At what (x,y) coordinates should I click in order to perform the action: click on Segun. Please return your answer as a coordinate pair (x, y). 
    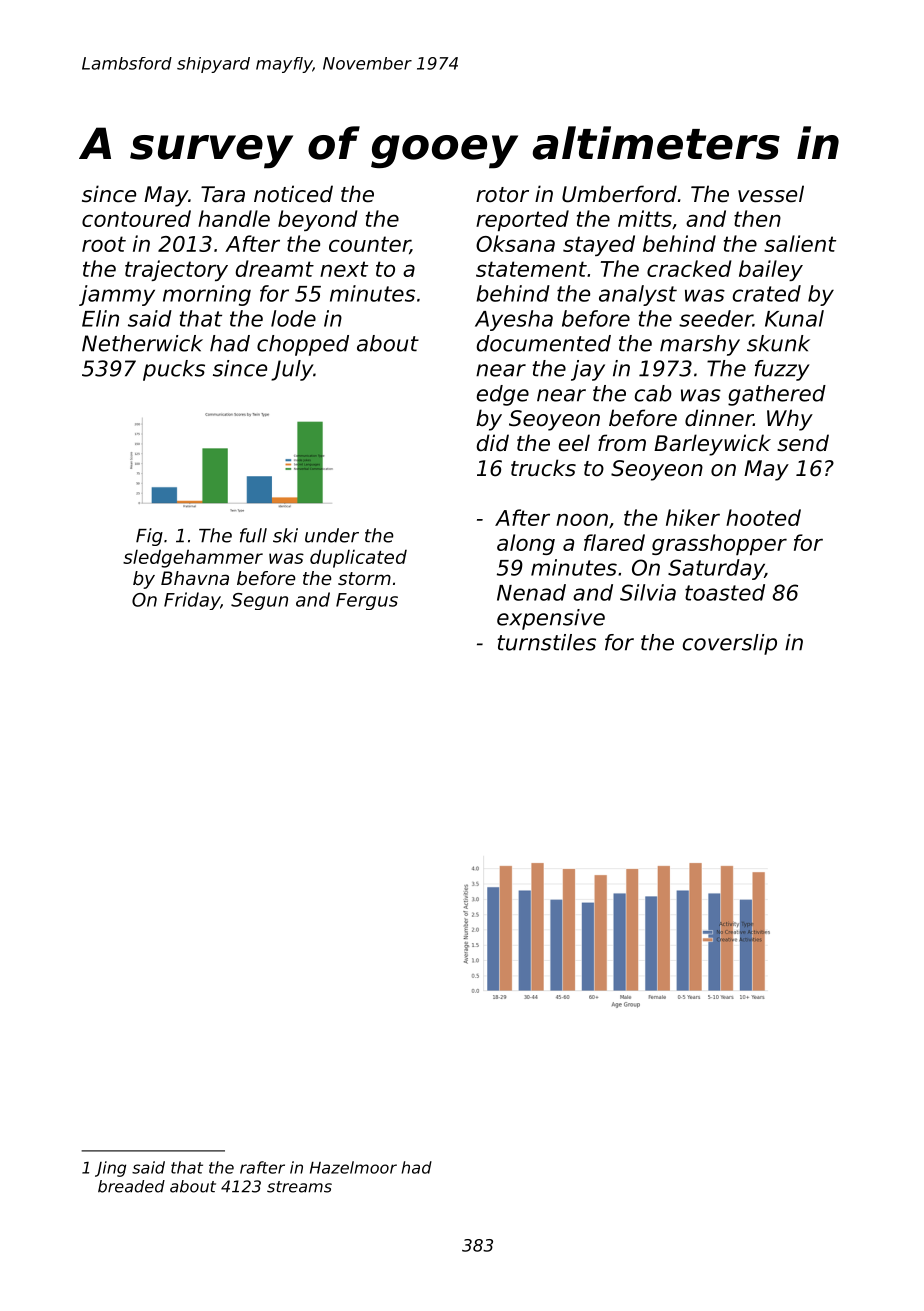
    Looking at the image, I should click on (259, 601).
